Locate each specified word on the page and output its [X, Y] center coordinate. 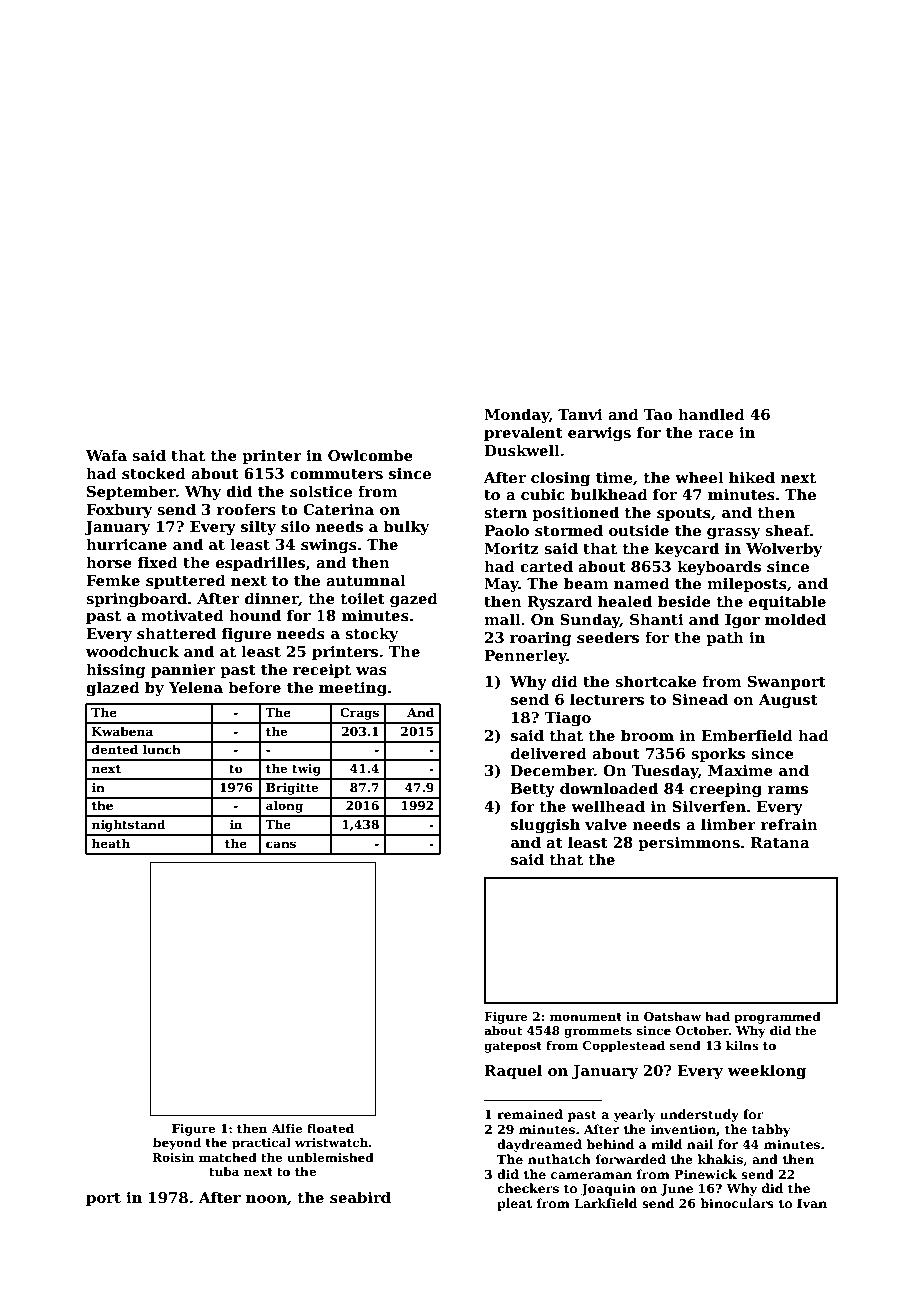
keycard [687, 549]
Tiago [567, 719]
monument [586, 1017]
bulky [406, 527]
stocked [154, 473]
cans [281, 844]
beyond [177, 1144]
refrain [789, 824]
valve [606, 824]
